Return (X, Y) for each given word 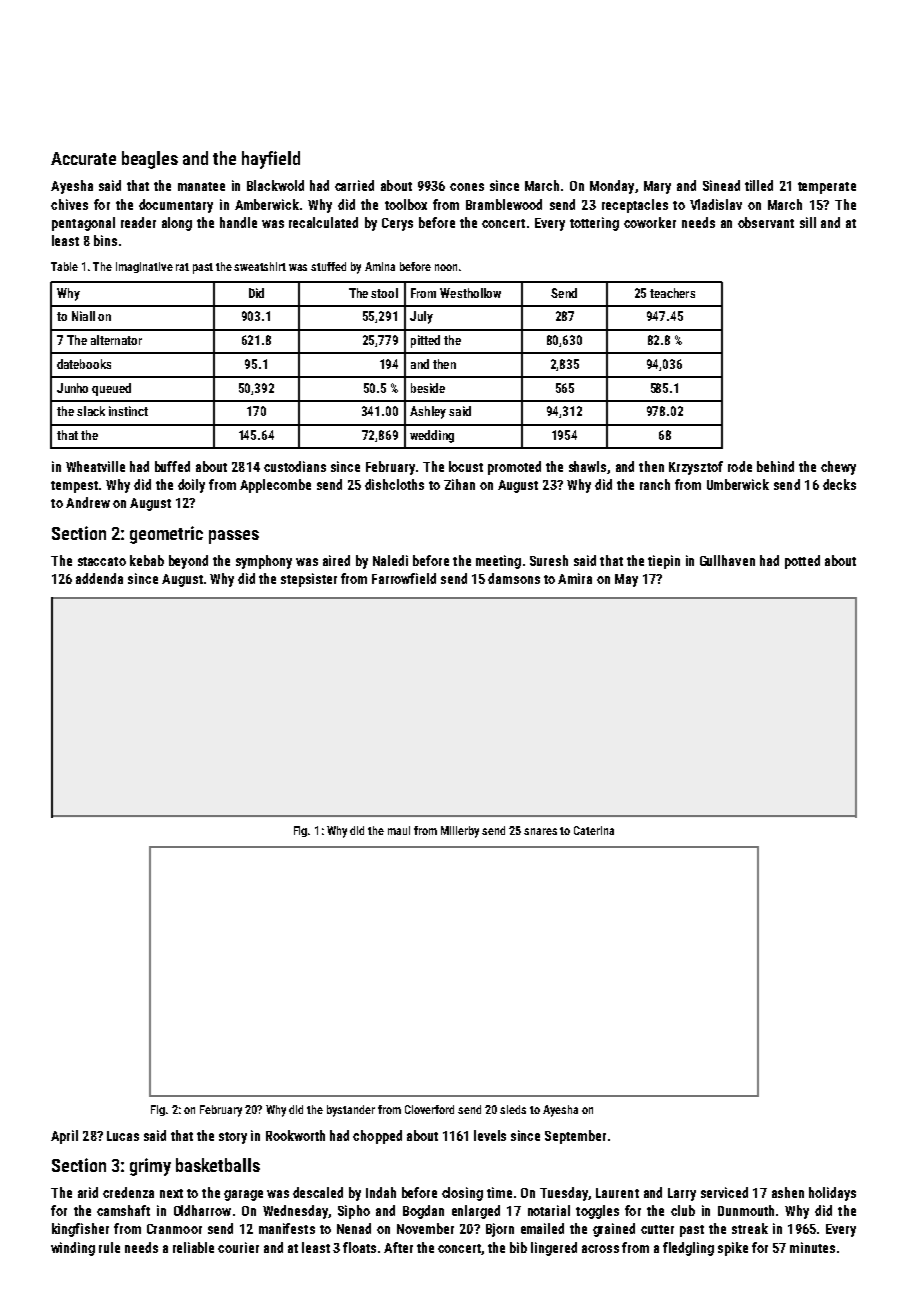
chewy (838, 468)
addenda (99, 578)
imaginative (144, 267)
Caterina (594, 830)
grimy (150, 1167)
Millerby (460, 832)
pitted (425, 341)
